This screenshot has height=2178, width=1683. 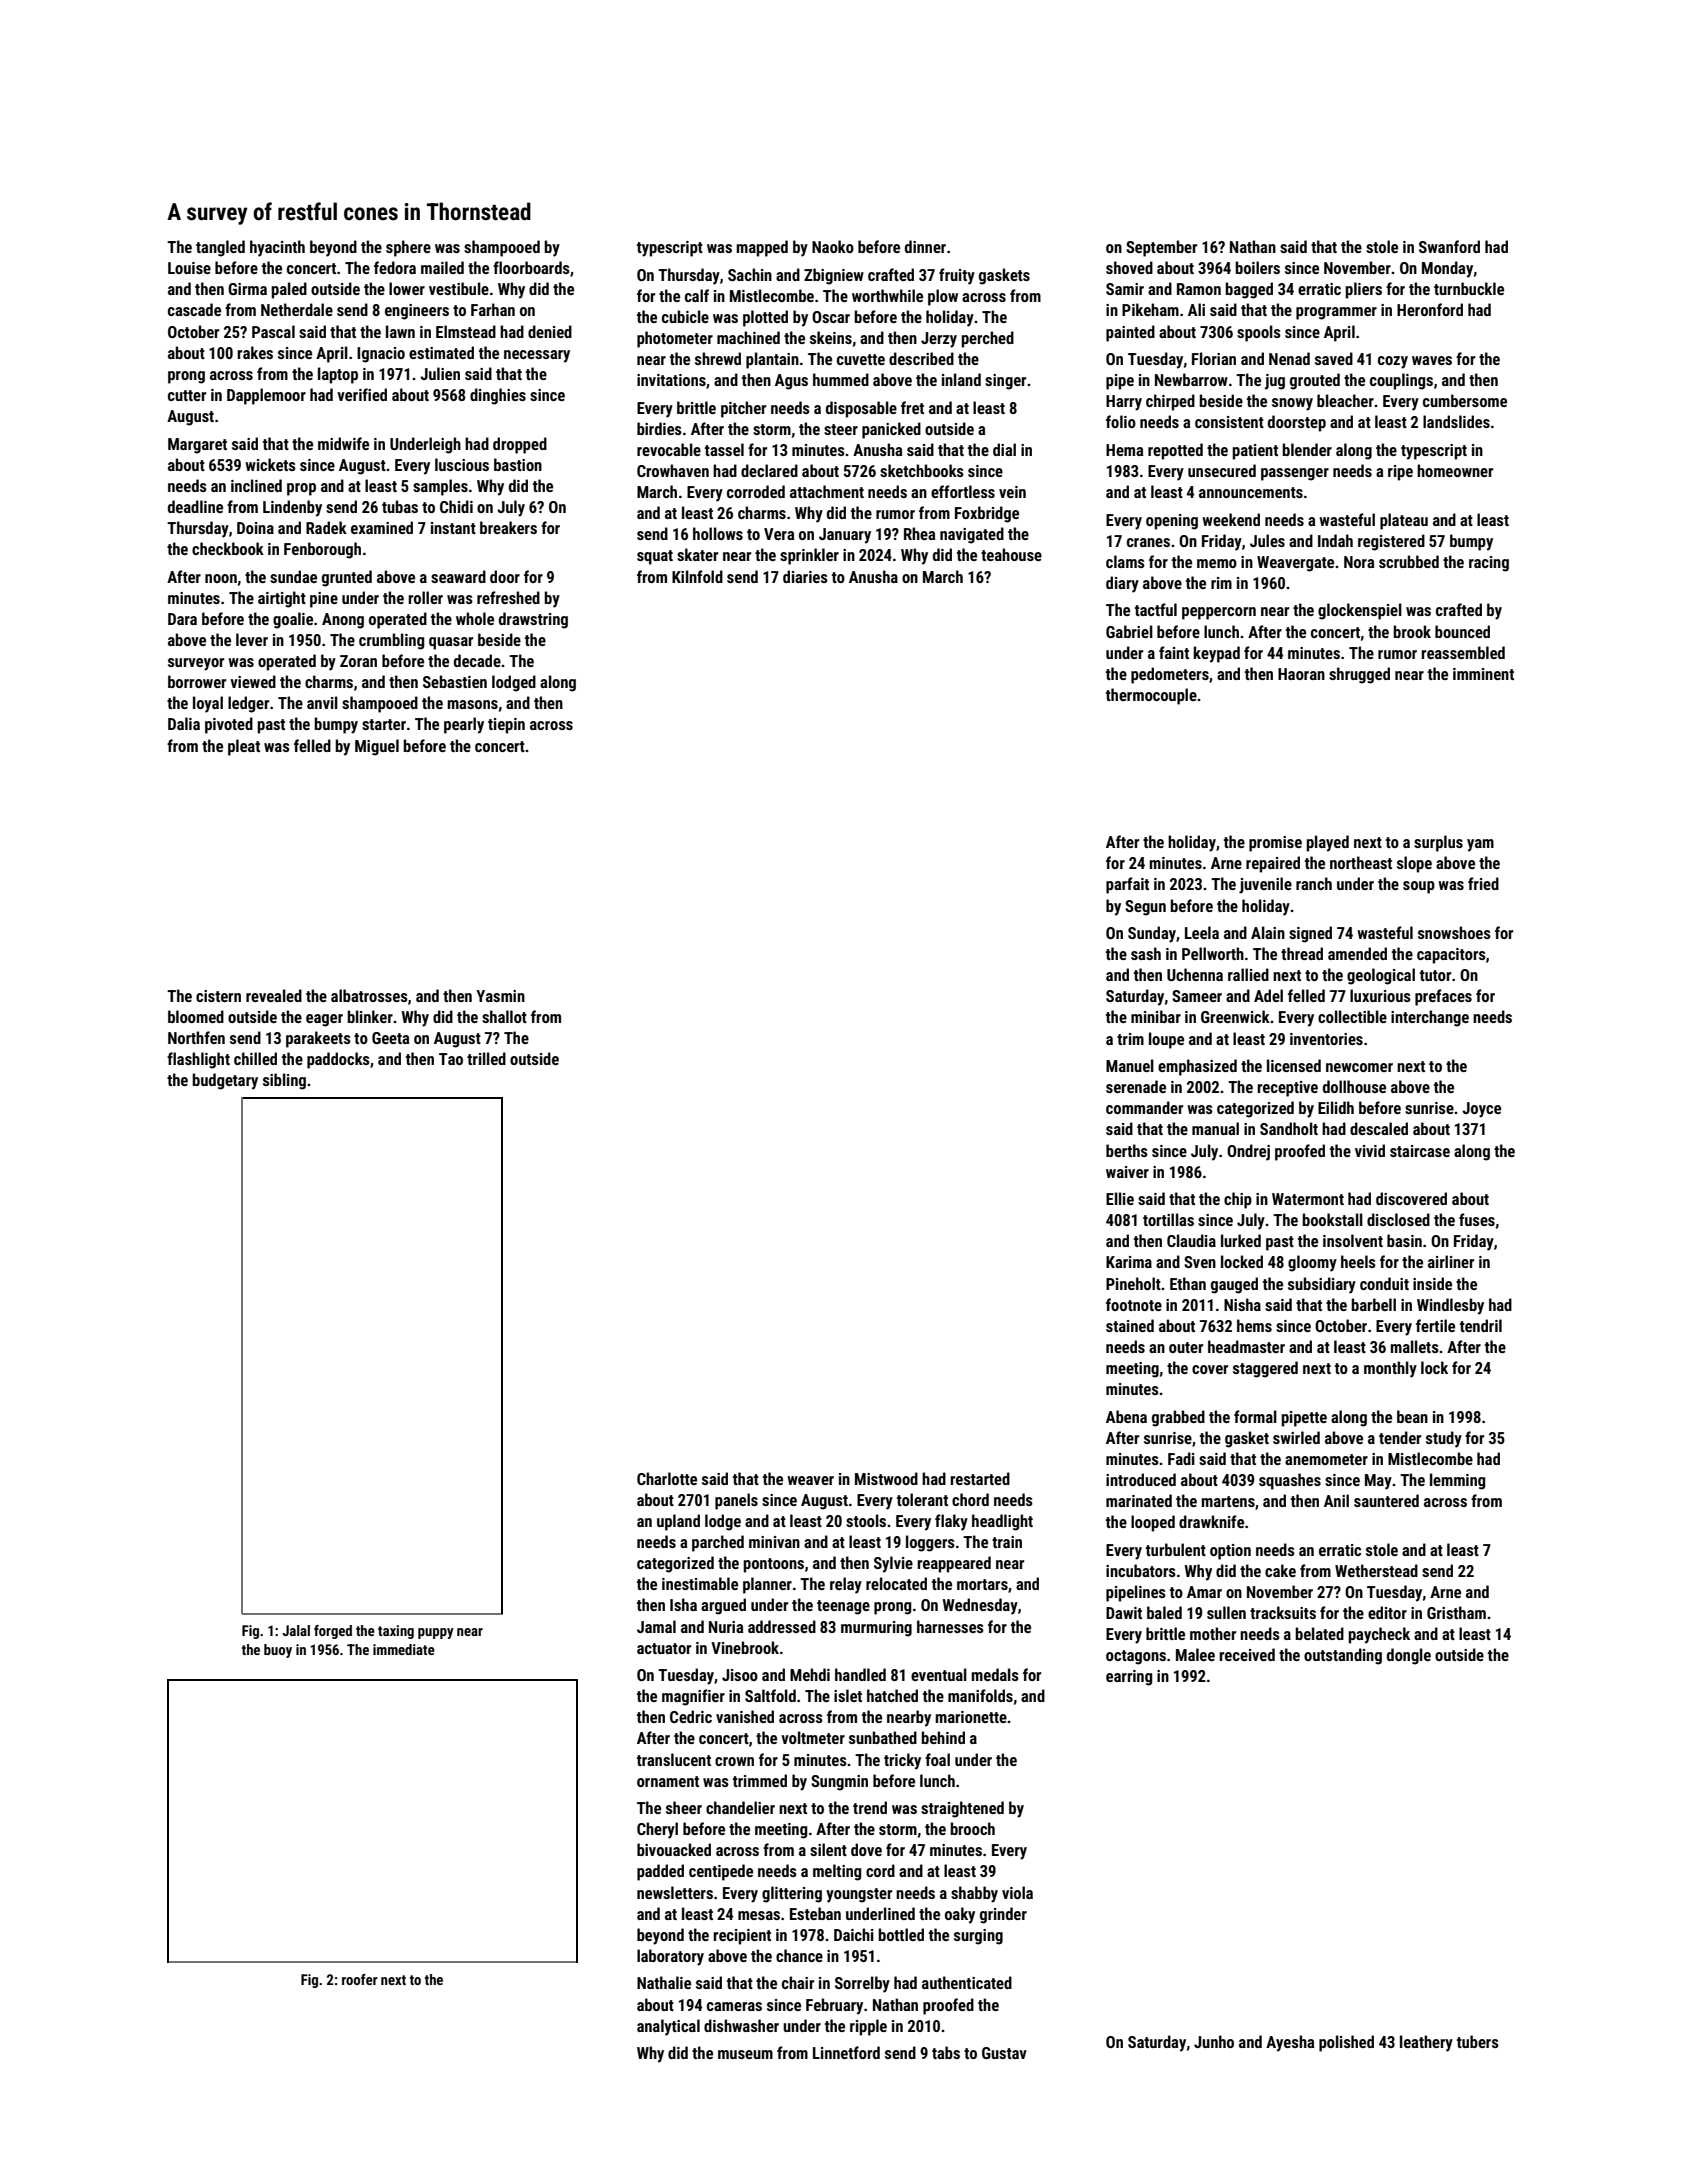 I want to click on airliner, so click(x=1451, y=1261).
